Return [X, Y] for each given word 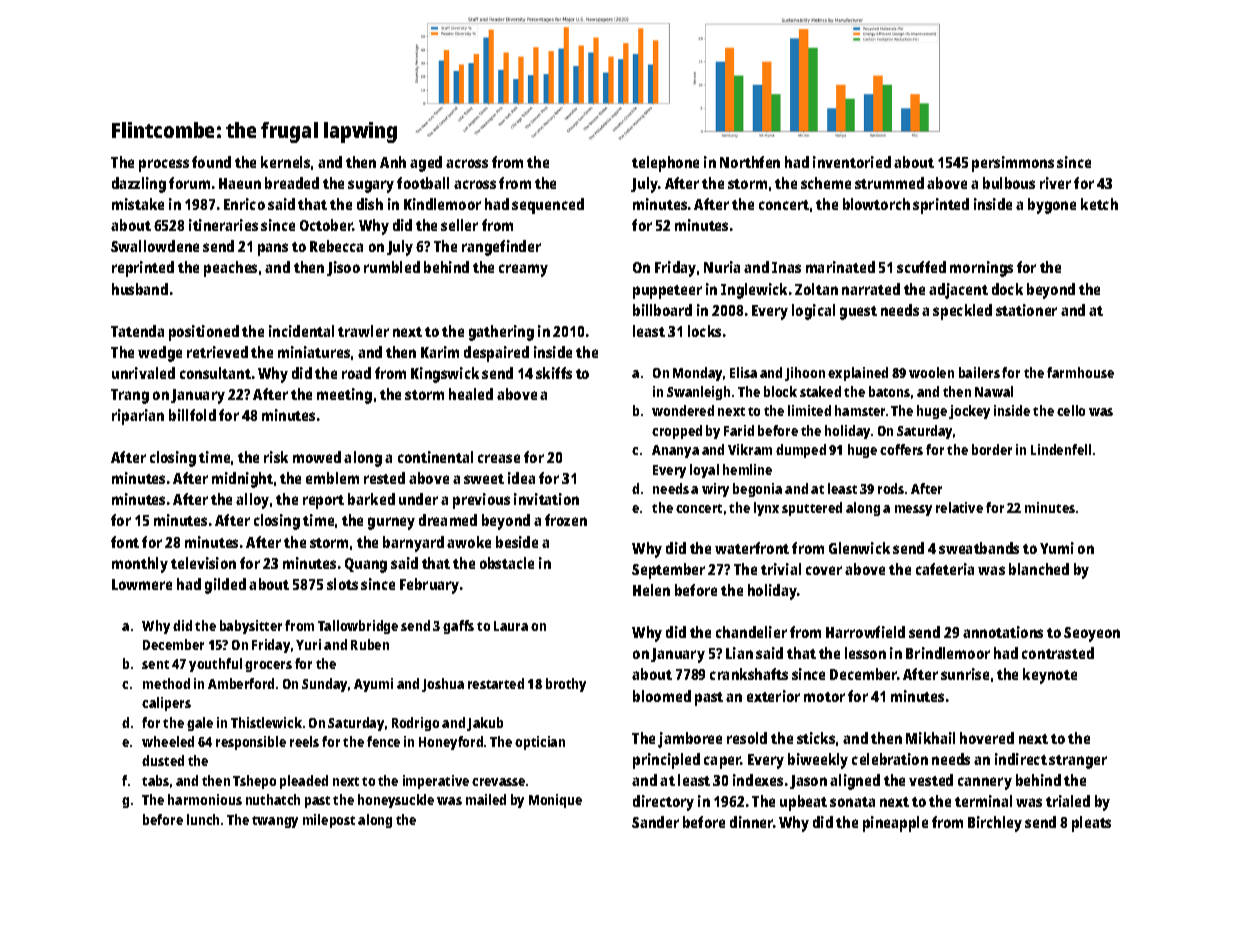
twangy [275, 822]
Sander [655, 822]
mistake [138, 204]
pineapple [895, 824]
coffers [901, 449]
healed [471, 394]
